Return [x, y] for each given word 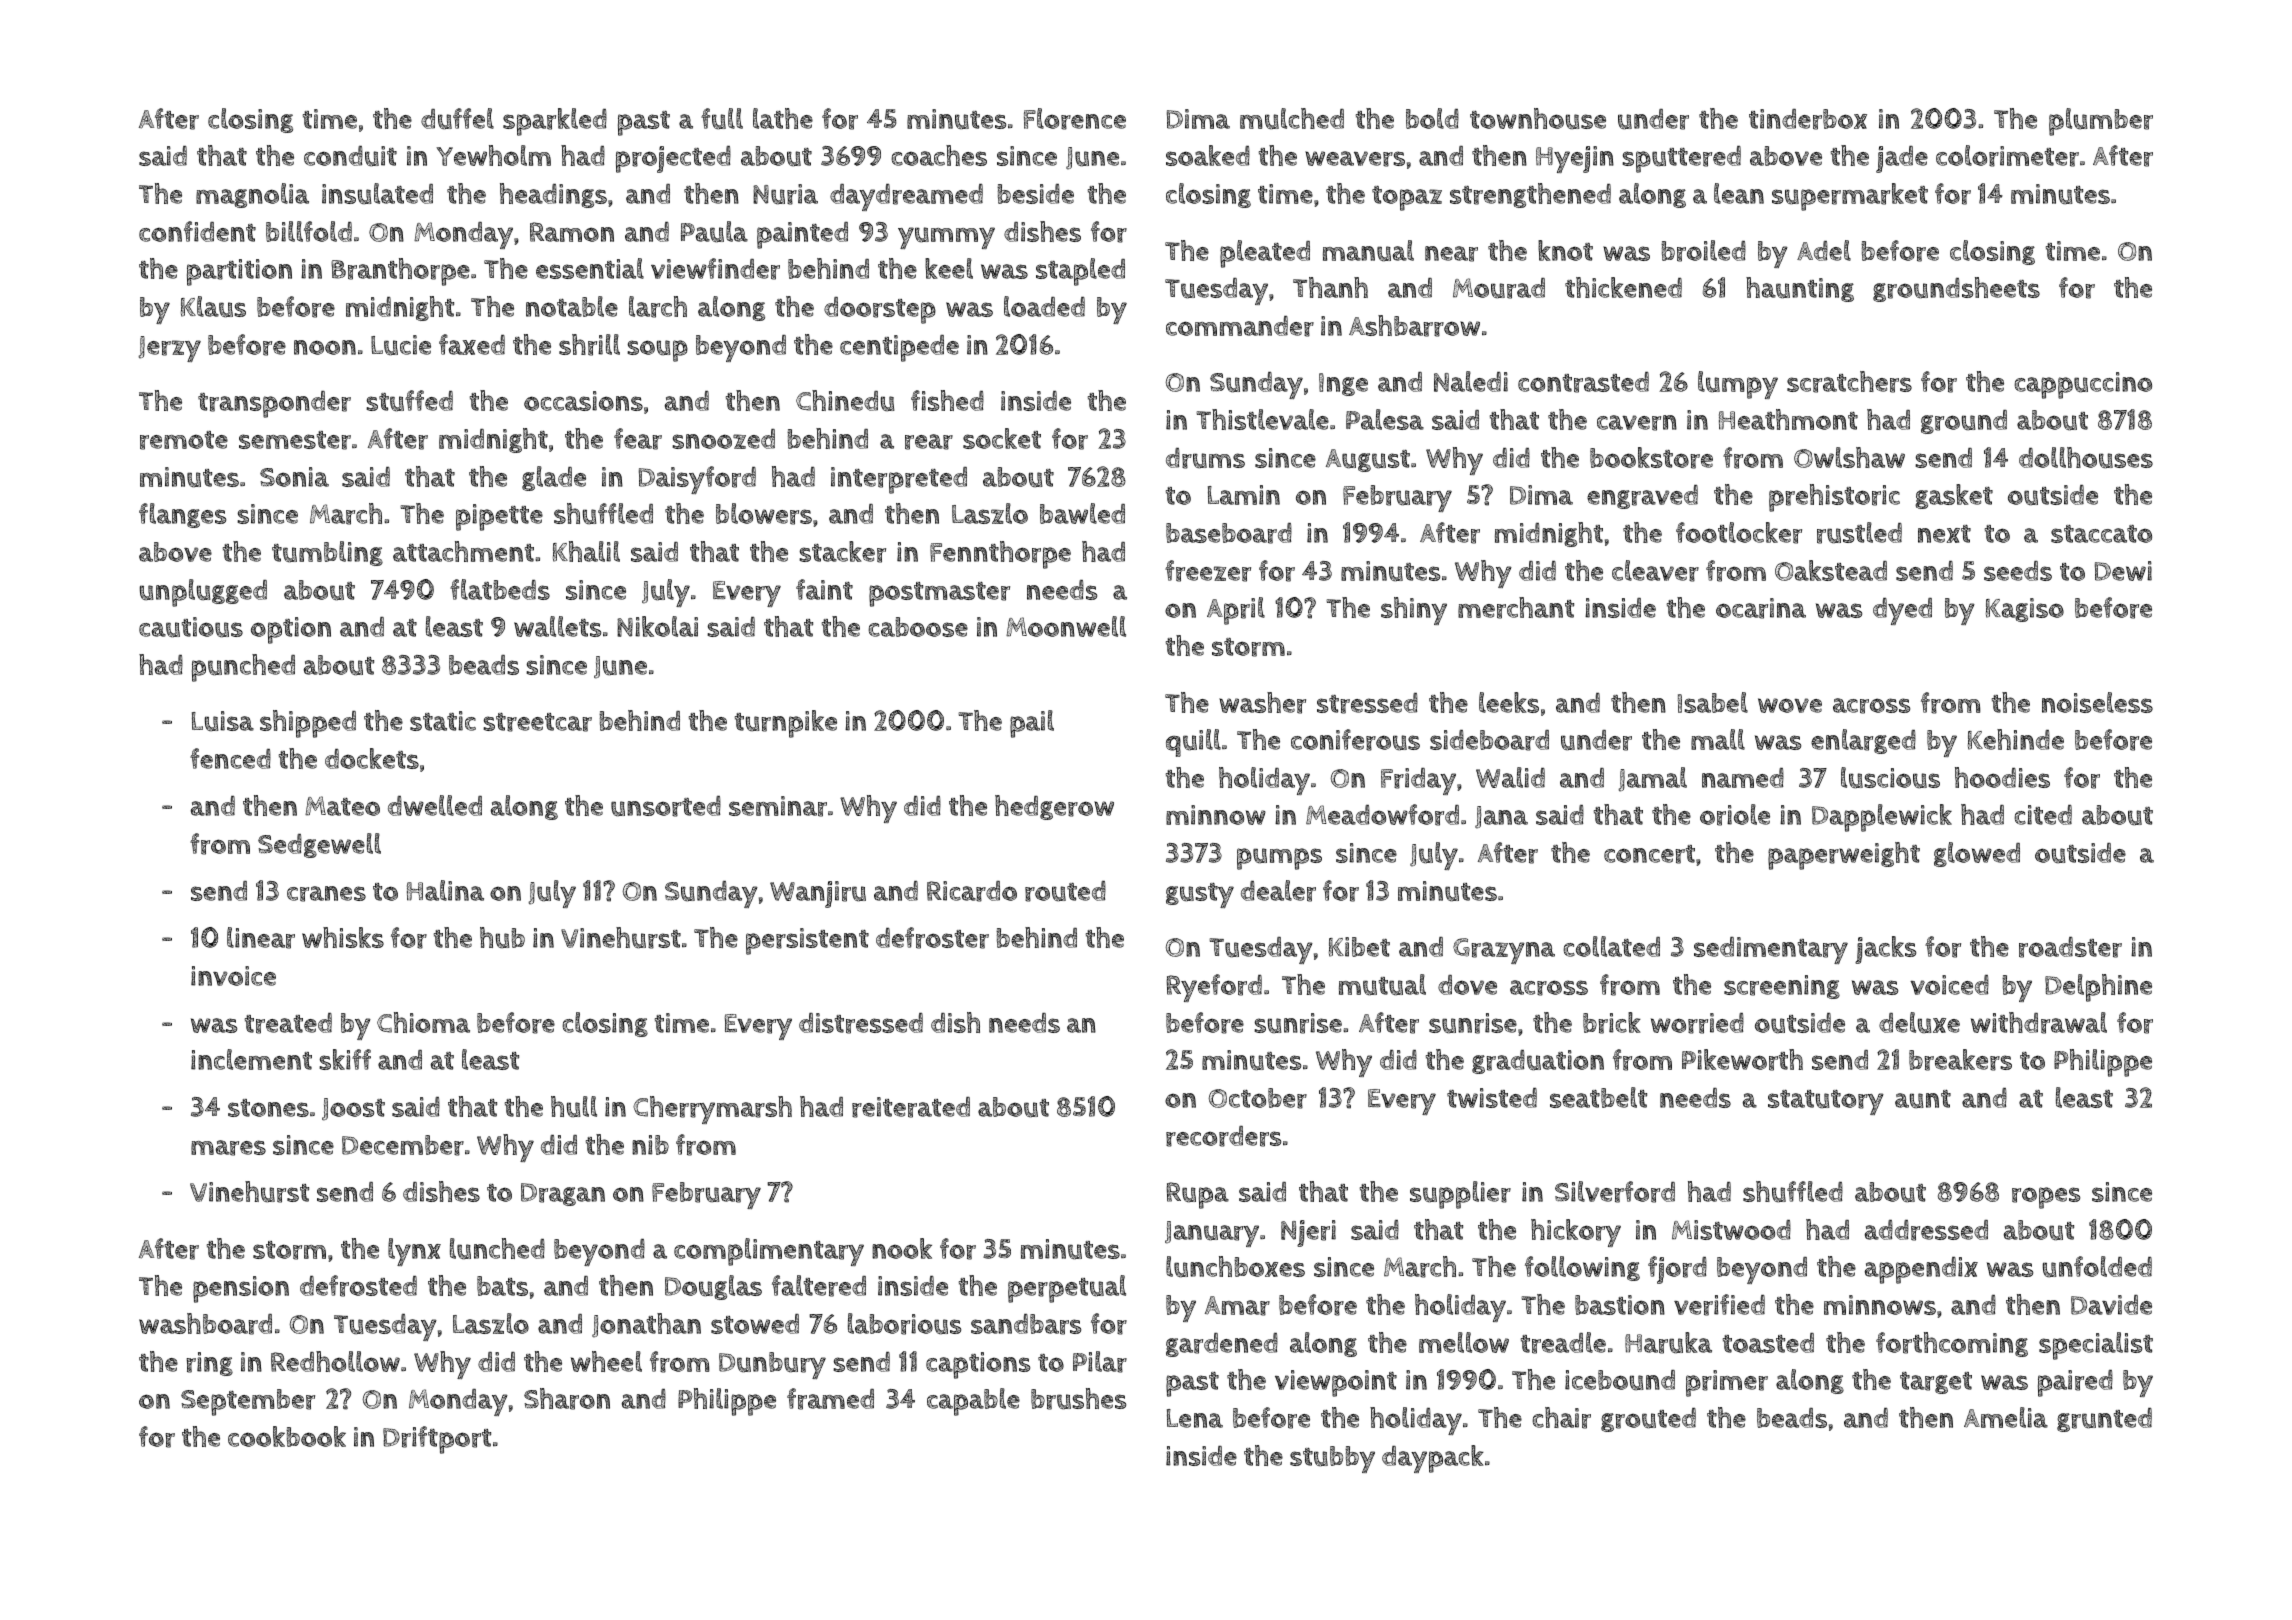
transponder [274, 404]
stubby [1332, 1459]
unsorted [666, 806]
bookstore [1651, 458]
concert [1649, 854]
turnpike [786, 724]
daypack [1433, 1459]
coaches [939, 155]
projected [673, 159]
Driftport [437, 1440]
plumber [2101, 122]
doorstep [880, 310]
